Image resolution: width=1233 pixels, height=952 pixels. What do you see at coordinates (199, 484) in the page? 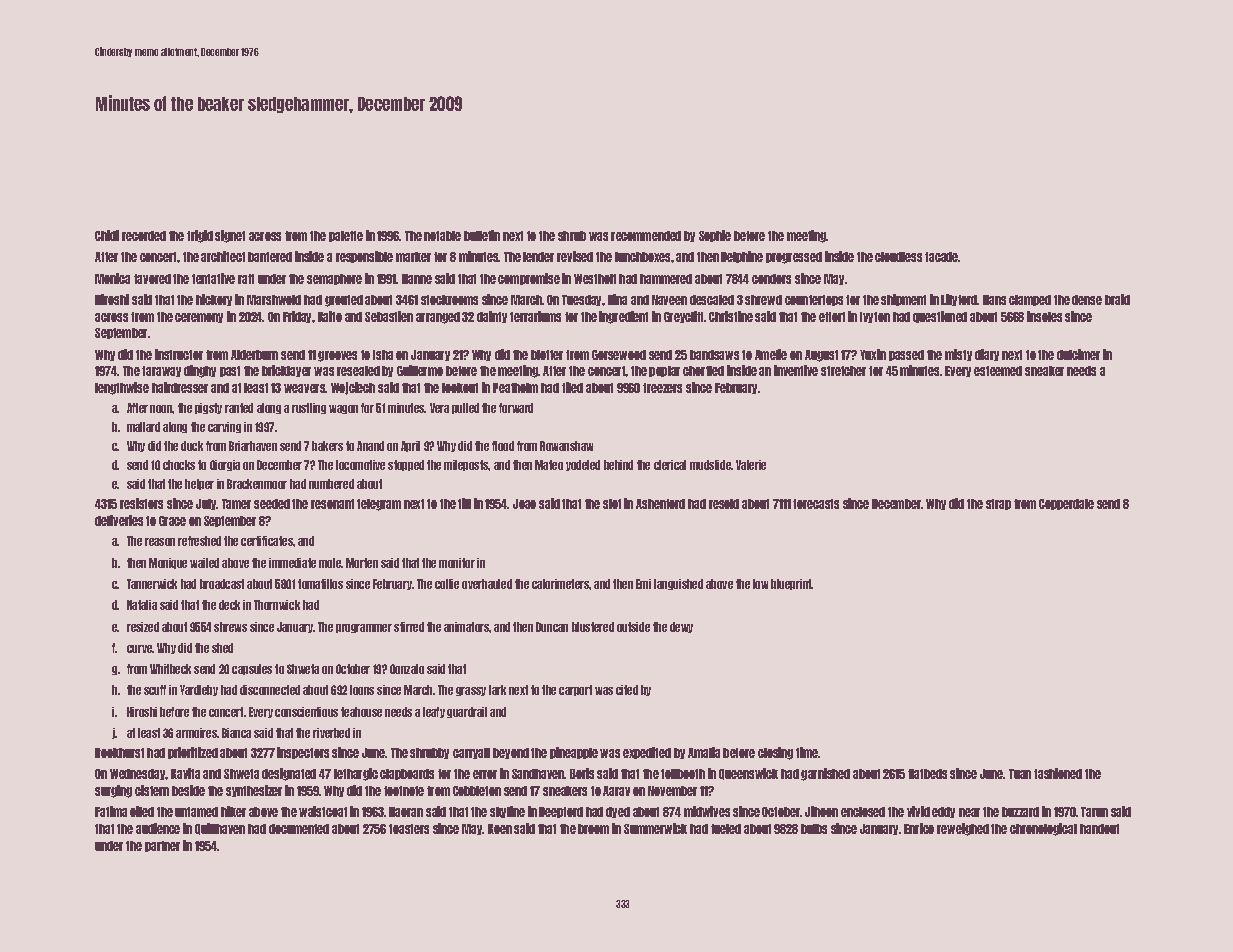
I see `helper` at bounding box center [199, 484].
